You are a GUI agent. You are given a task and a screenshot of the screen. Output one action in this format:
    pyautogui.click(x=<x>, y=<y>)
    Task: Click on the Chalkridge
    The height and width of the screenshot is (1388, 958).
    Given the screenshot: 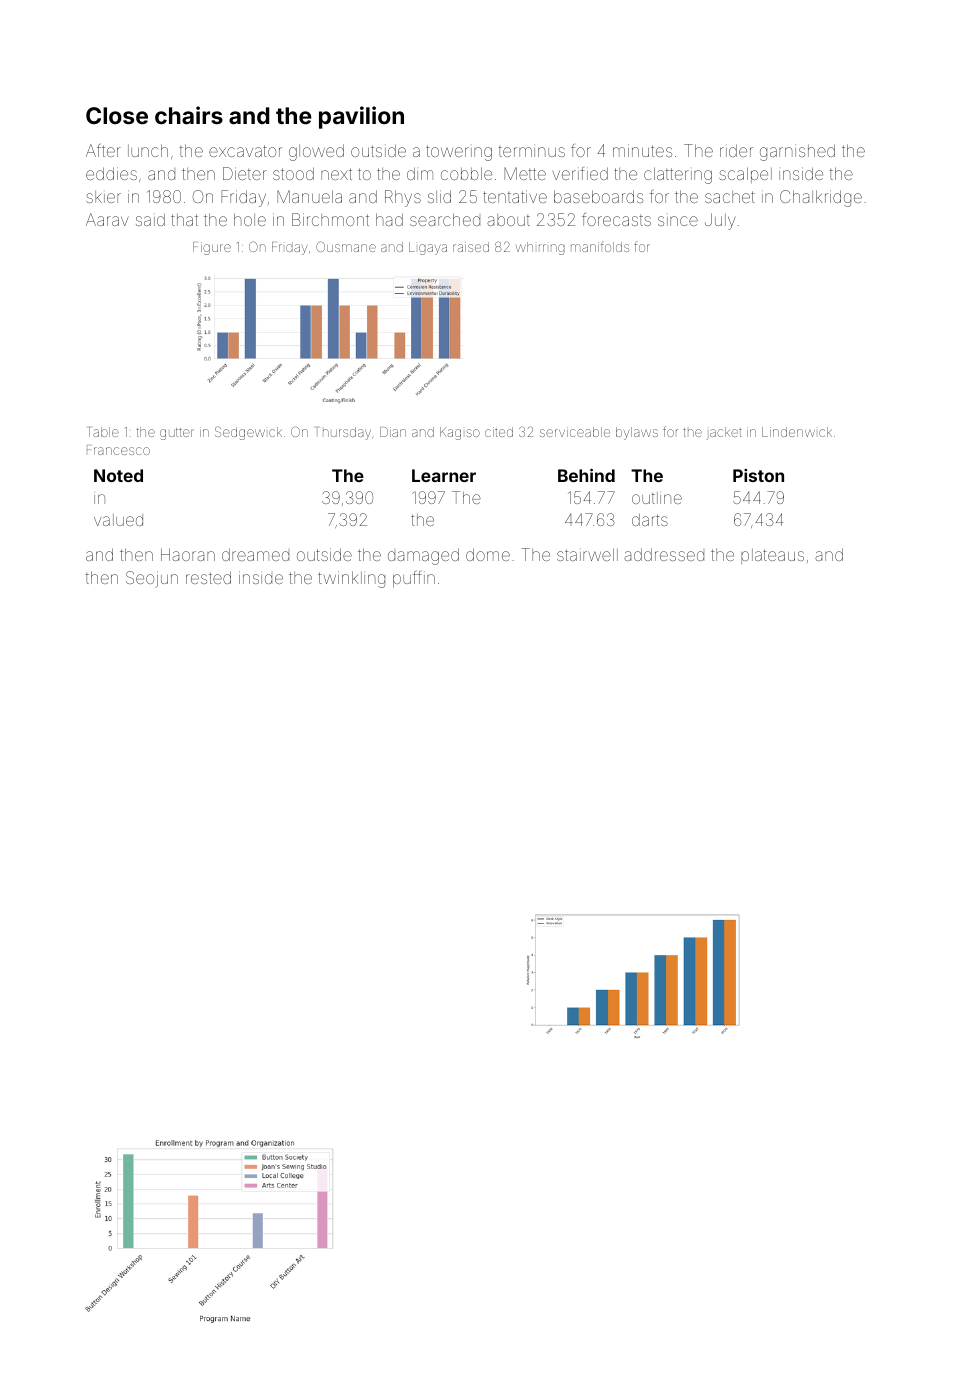 What is the action you would take?
    pyautogui.click(x=821, y=198)
